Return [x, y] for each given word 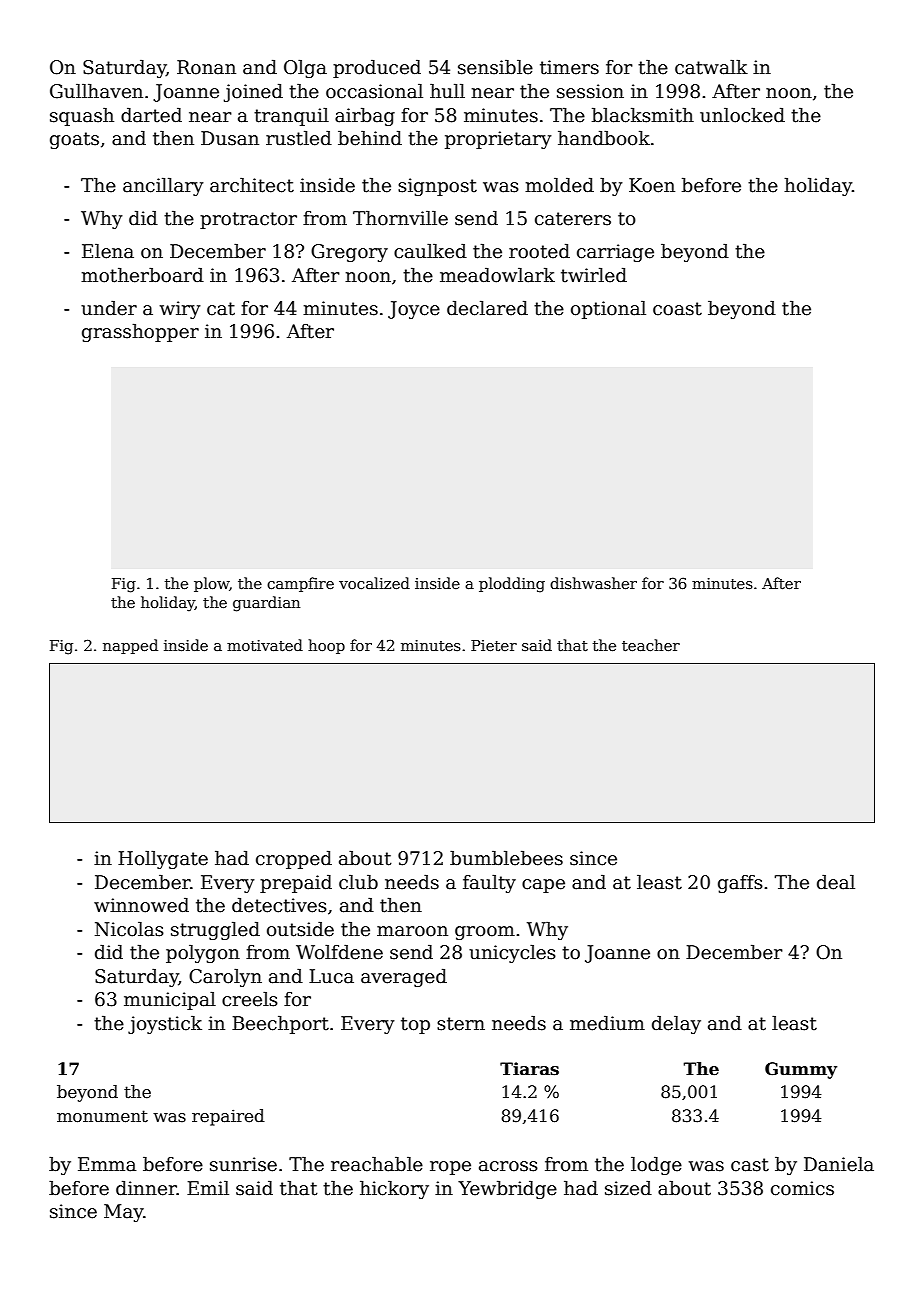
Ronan [206, 67]
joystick [165, 1025]
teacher [651, 645]
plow [211, 584]
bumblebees [506, 858]
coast [677, 309]
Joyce [414, 310]
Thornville [400, 218]
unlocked [742, 115]
